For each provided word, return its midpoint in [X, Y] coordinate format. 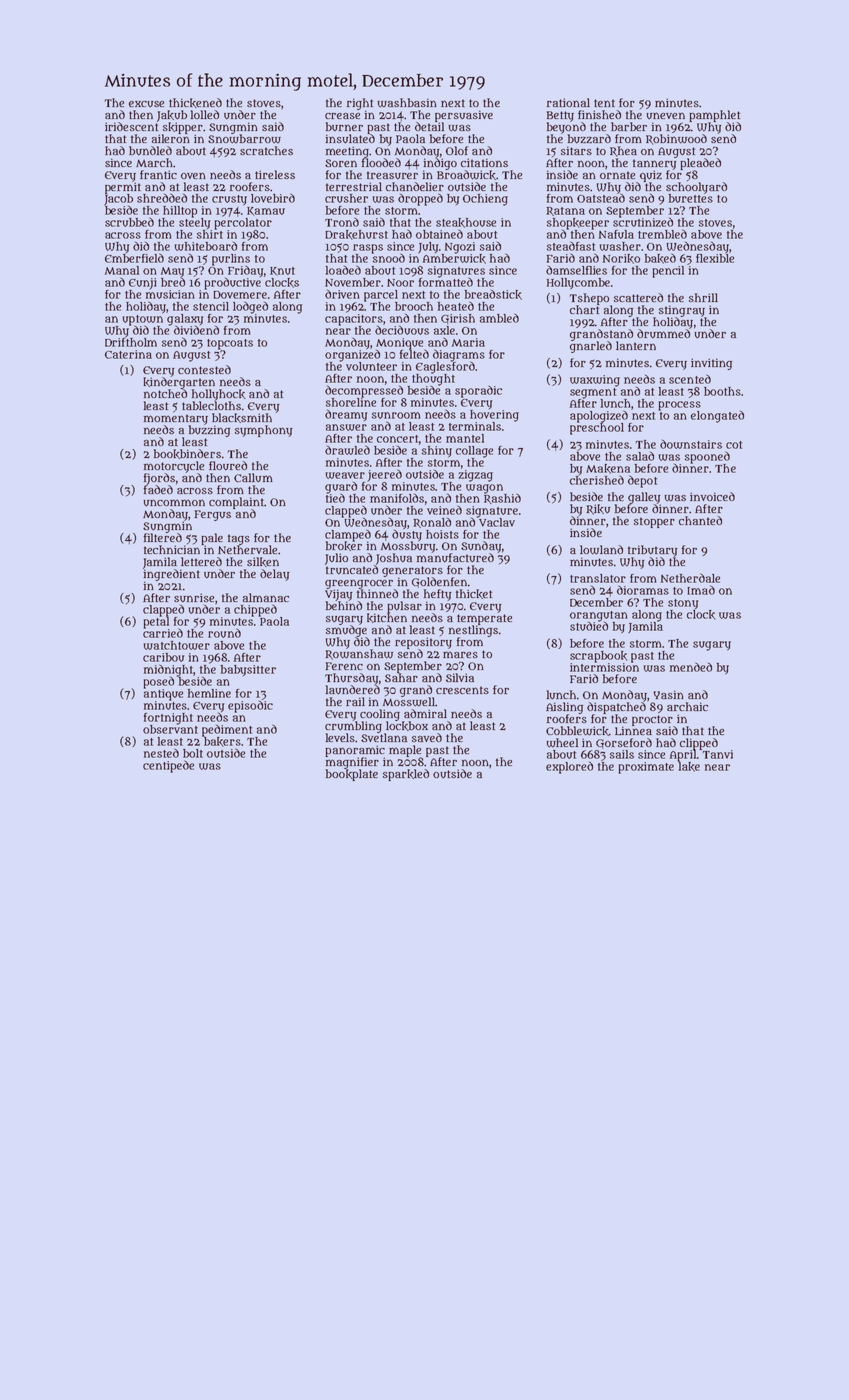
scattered [638, 297]
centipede [168, 766]
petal [156, 623]
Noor [400, 283]
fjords [159, 479]
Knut [282, 271]
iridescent [131, 126]
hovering [494, 415]
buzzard [589, 139]
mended [691, 667]
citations [484, 162]
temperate [484, 619]
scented [690, 379]
